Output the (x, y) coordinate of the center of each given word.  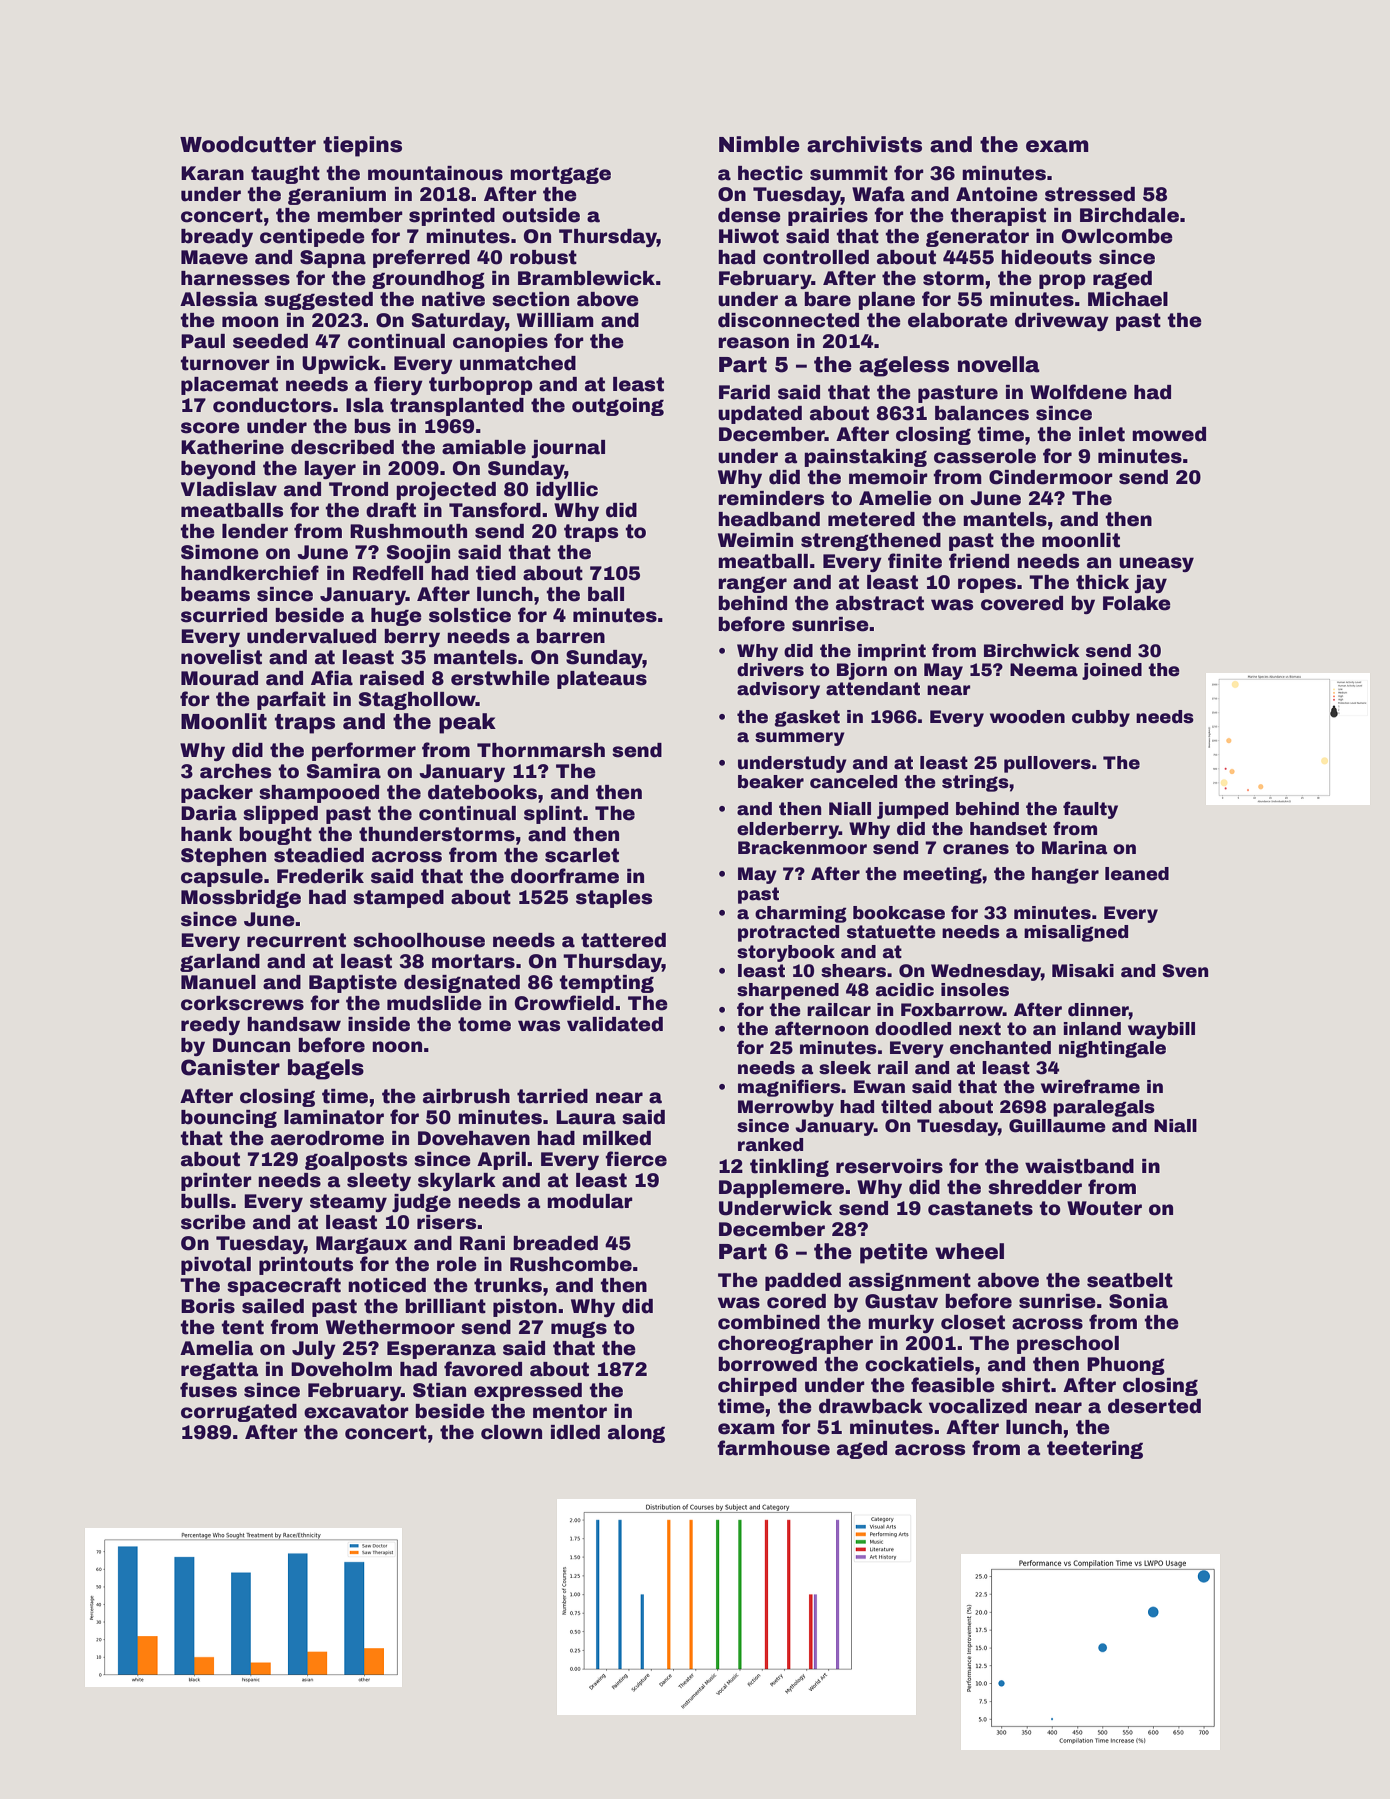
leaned (1137, 874)
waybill (1161, 1030)
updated (760, 415)
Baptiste (353, 984)
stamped (398, 899)
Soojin (418, 554)
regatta (219, 1371)
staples (614, 899)
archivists (864, 144)
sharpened (788, 991)
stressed (1090, 194)
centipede (312, 238)
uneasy (1156, 564)
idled (575, 1432)
